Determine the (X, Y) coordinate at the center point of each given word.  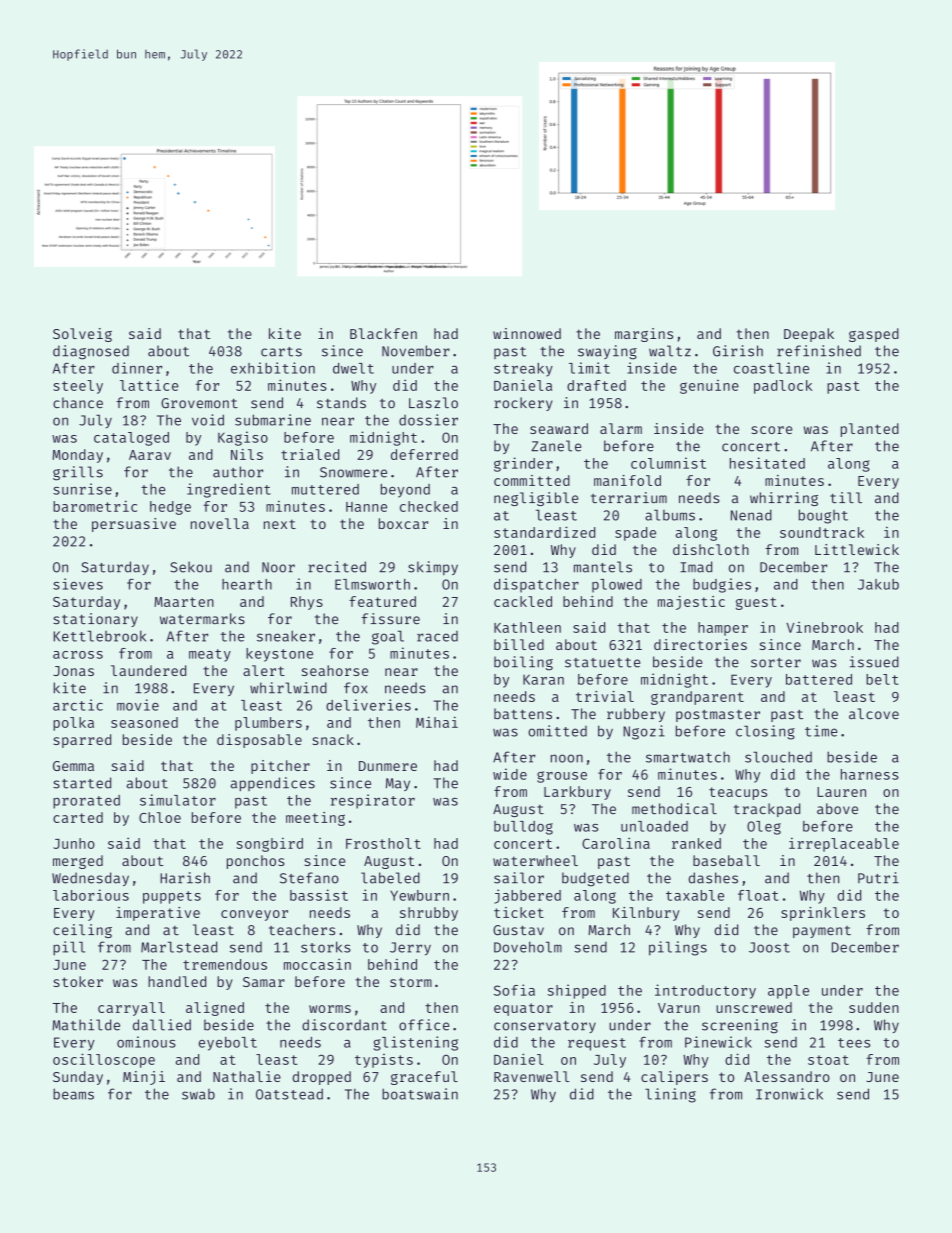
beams (73, 1094)
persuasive (134, 525)
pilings (678, 948)
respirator (373, 801)
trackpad (767, 810)
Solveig (82, 335)
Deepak (809, 335)
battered (819, 679)
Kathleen (527, 627)
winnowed (527, 333)
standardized (544, 532)
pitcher (280, 767)
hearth (247, 584)
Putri (878, 878)
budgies (722, 585)
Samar (264, 982)
